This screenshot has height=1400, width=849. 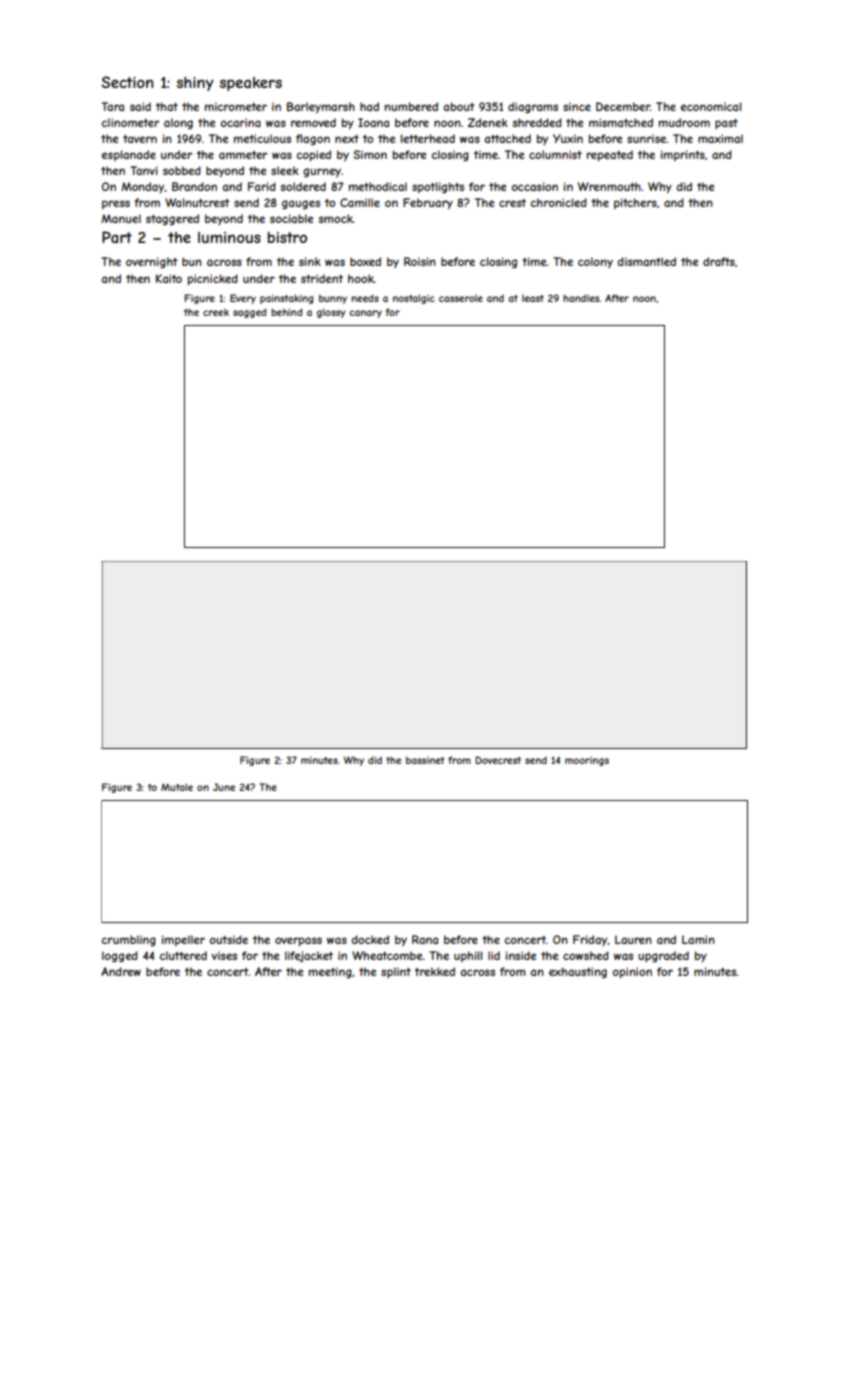 I want to click on bassinet, so click(x=425, y=760).
